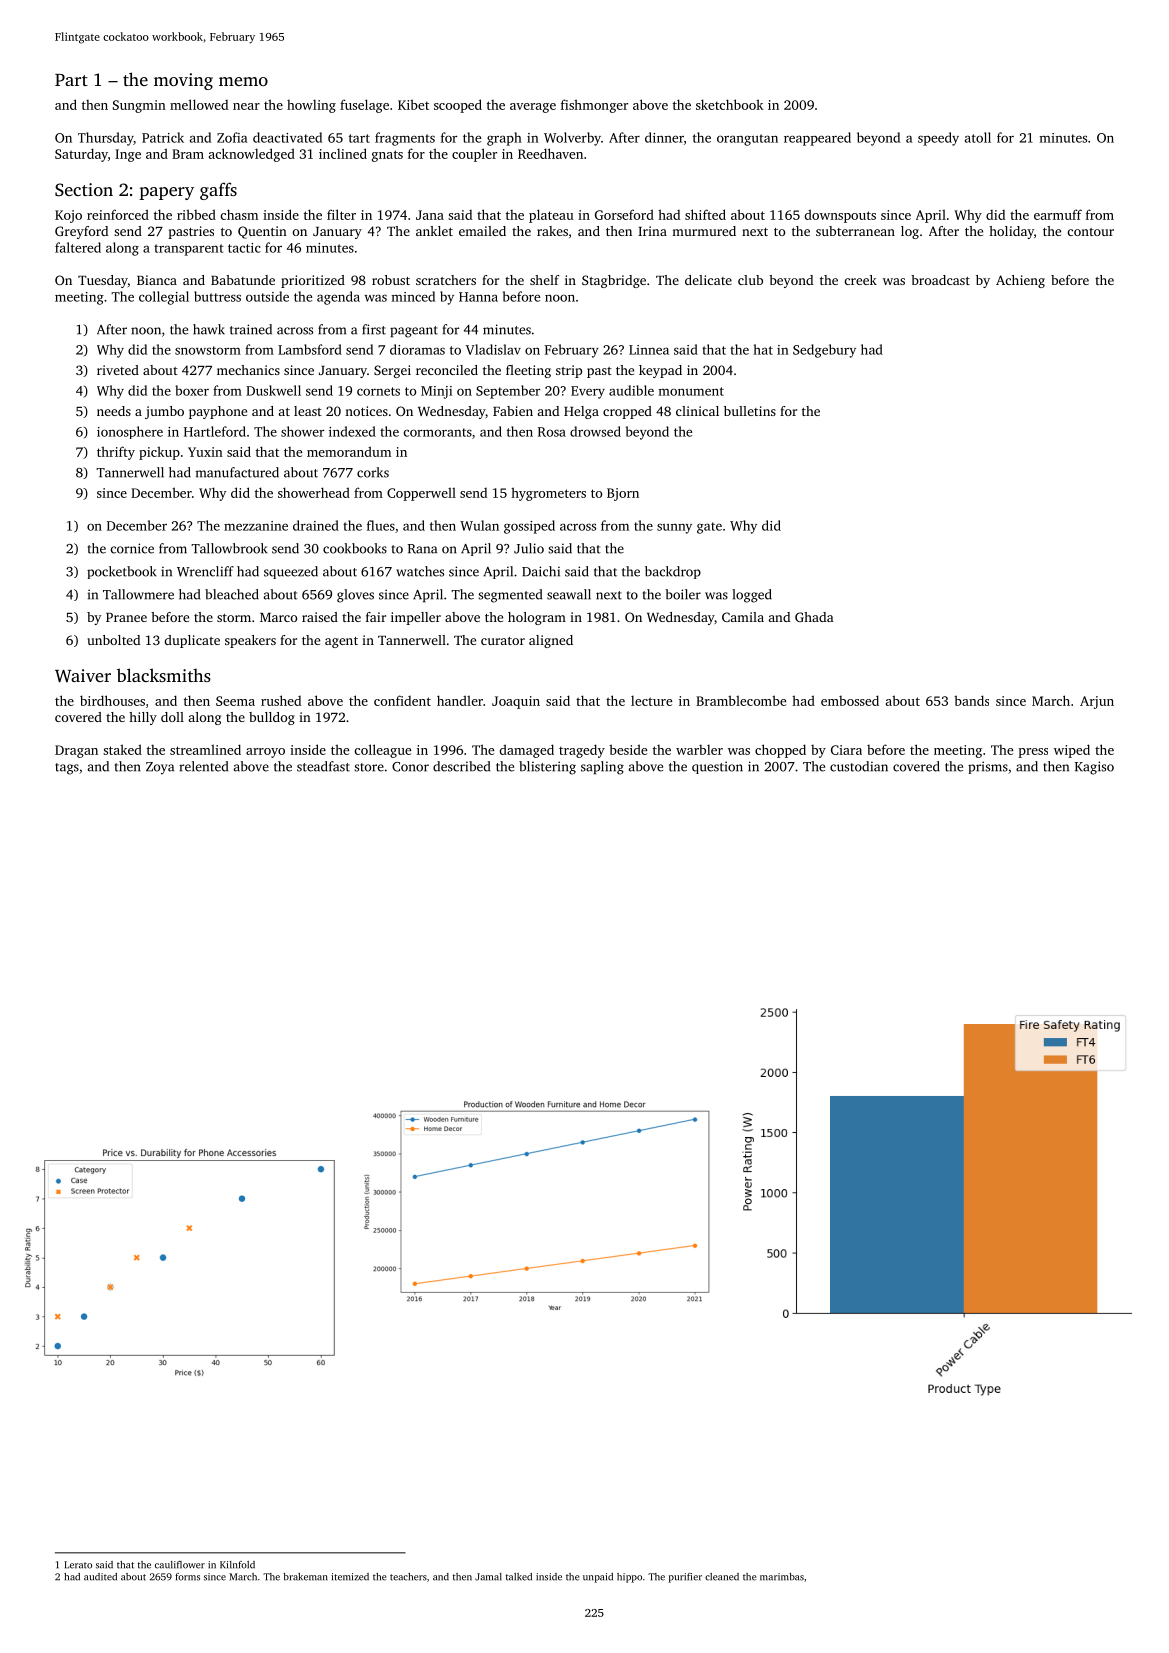 Image resolution: width=1169 pixels, height=1653 pixels. I want to click on Kagiso, so click(1094, 768).
